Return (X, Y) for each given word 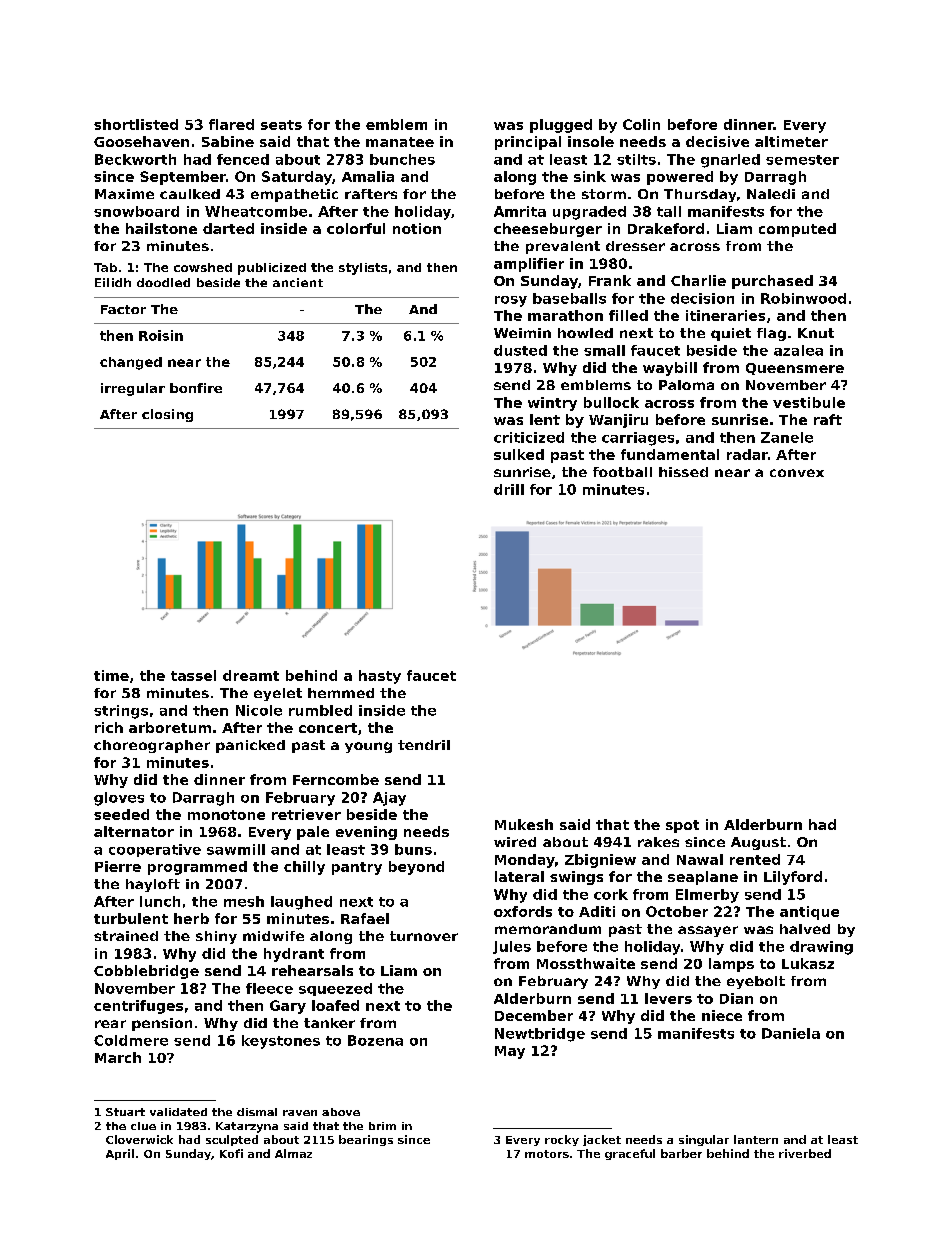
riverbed (805, 1153)
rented (755, 859)
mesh (244, 901)
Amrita (520, 211)
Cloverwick (139, 1139)
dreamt (251, 675)
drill (509, 489)
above (341, 1112)
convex (797, 473)
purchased (772, 282)
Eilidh (113, 282)
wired (515, 842)
